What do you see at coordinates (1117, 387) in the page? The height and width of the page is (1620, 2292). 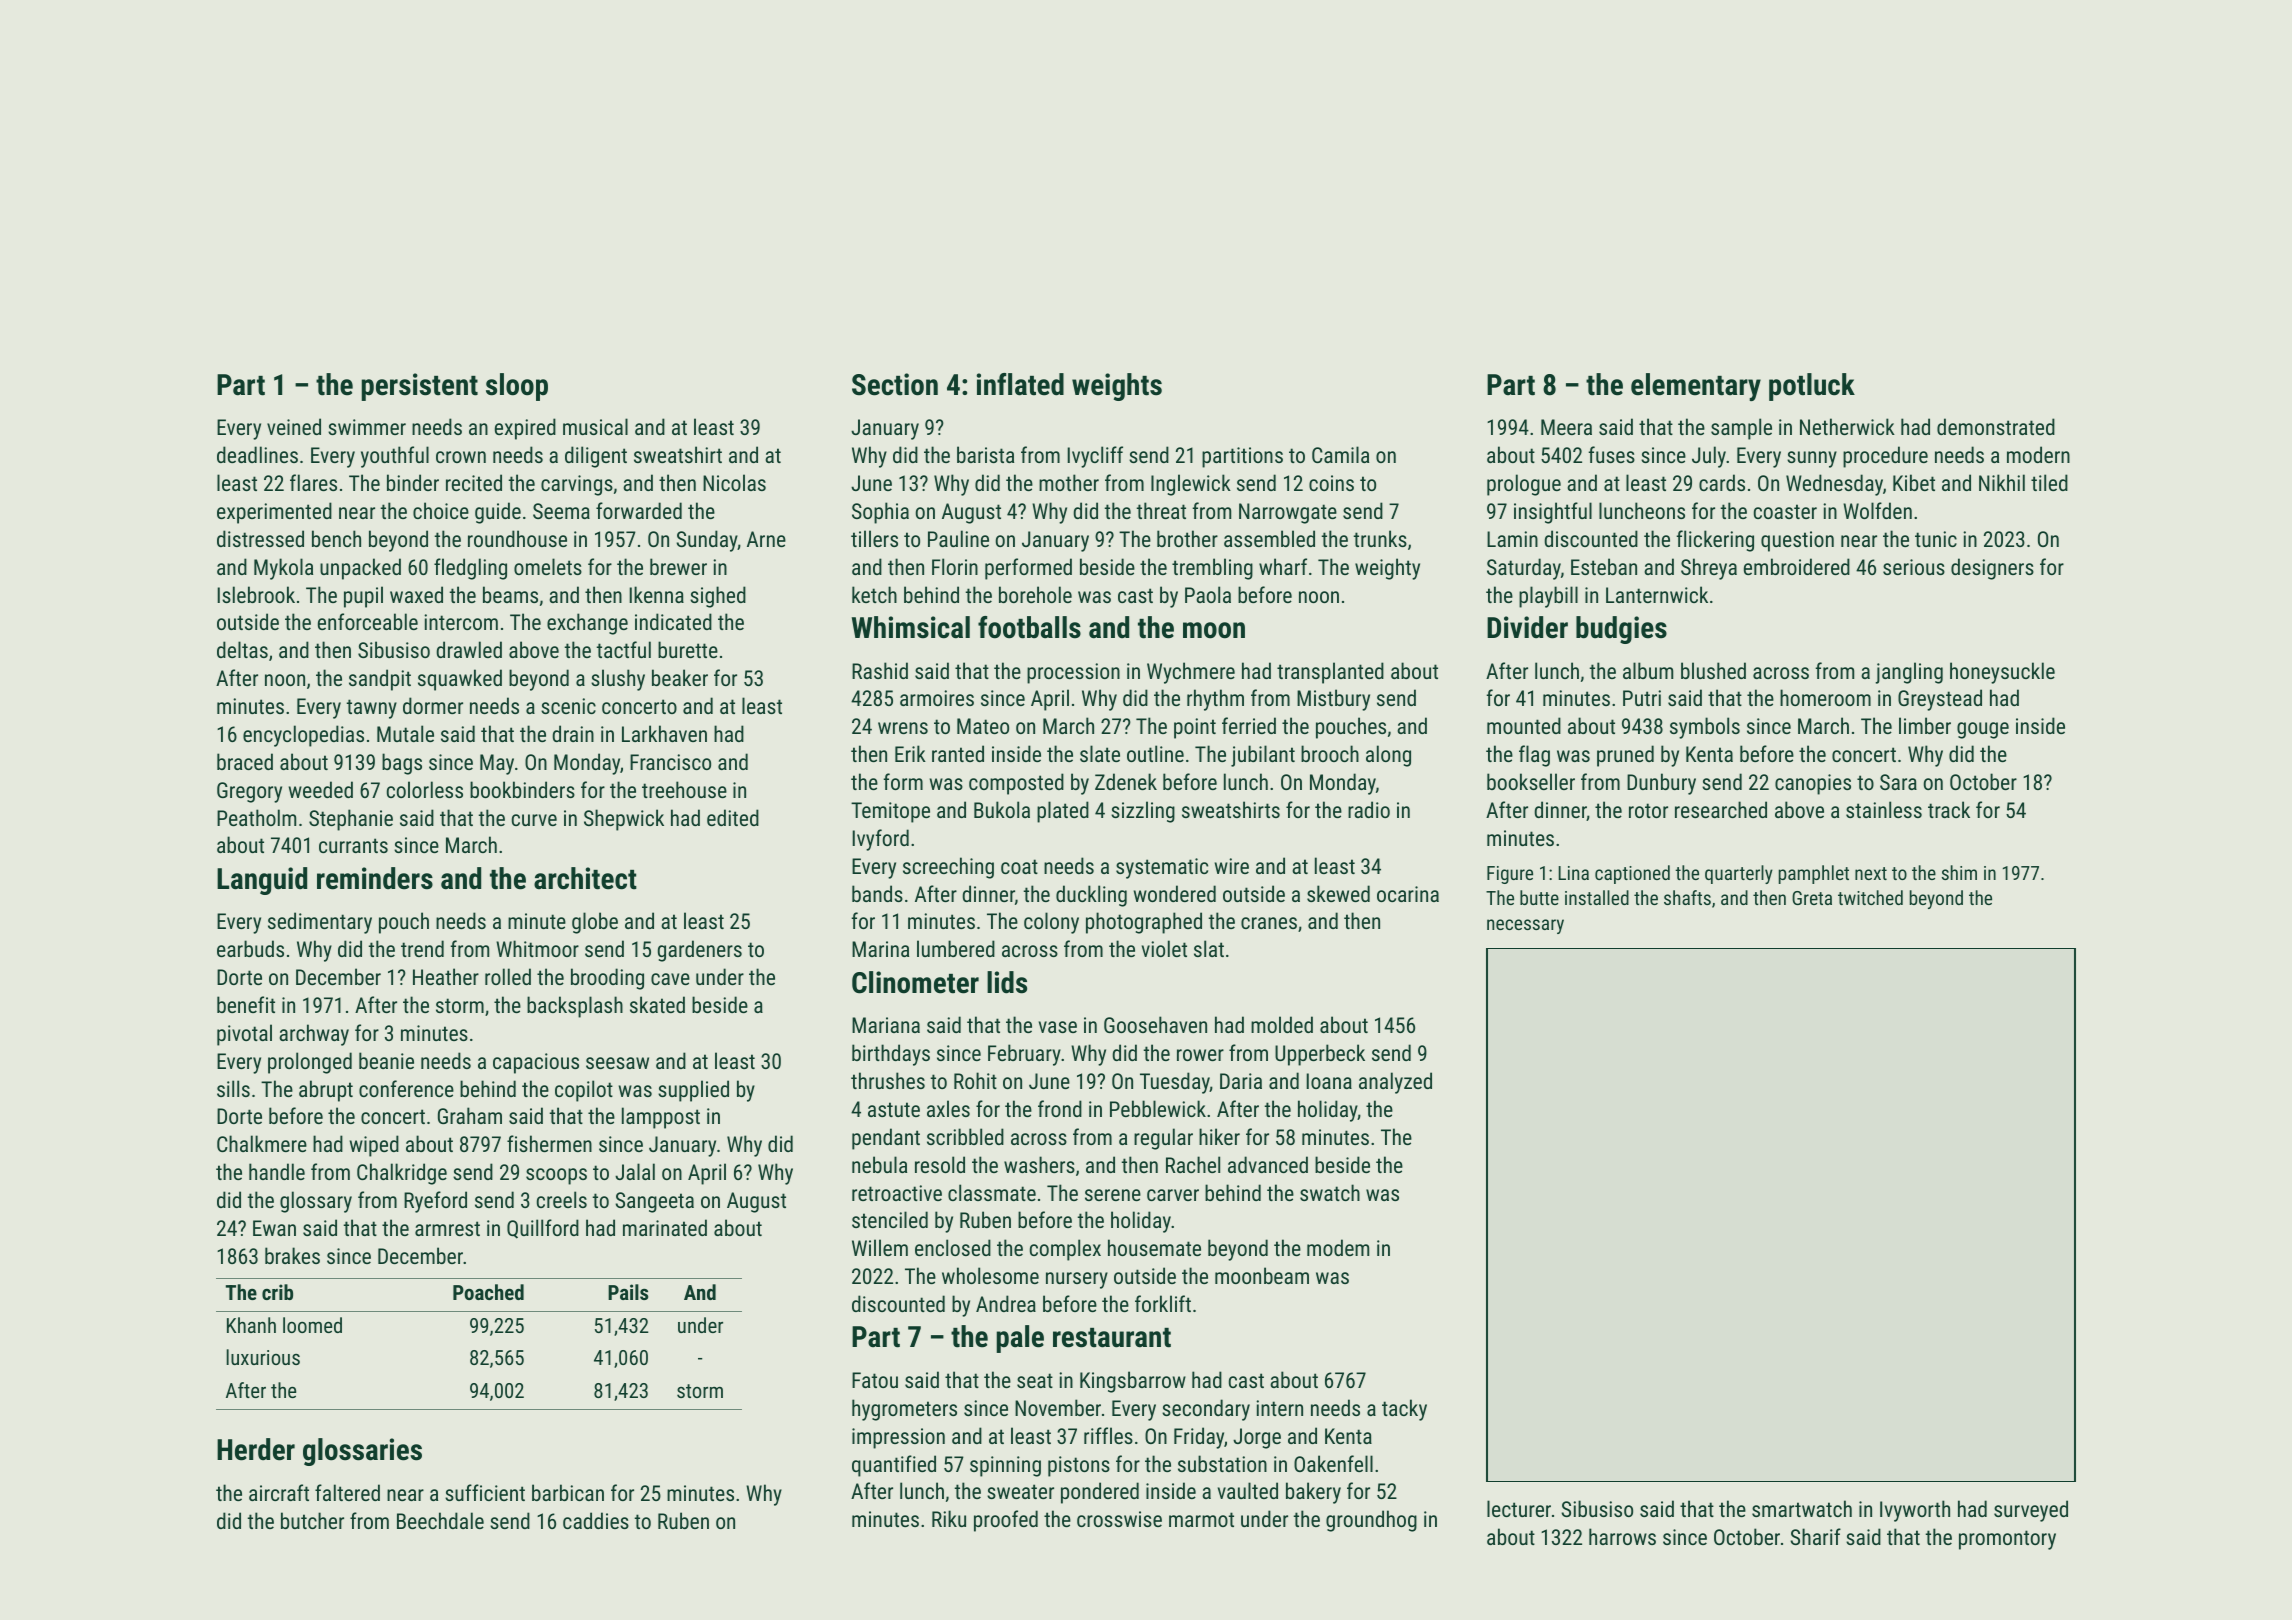 I see `weights` at bounding box center [1117, 387].
